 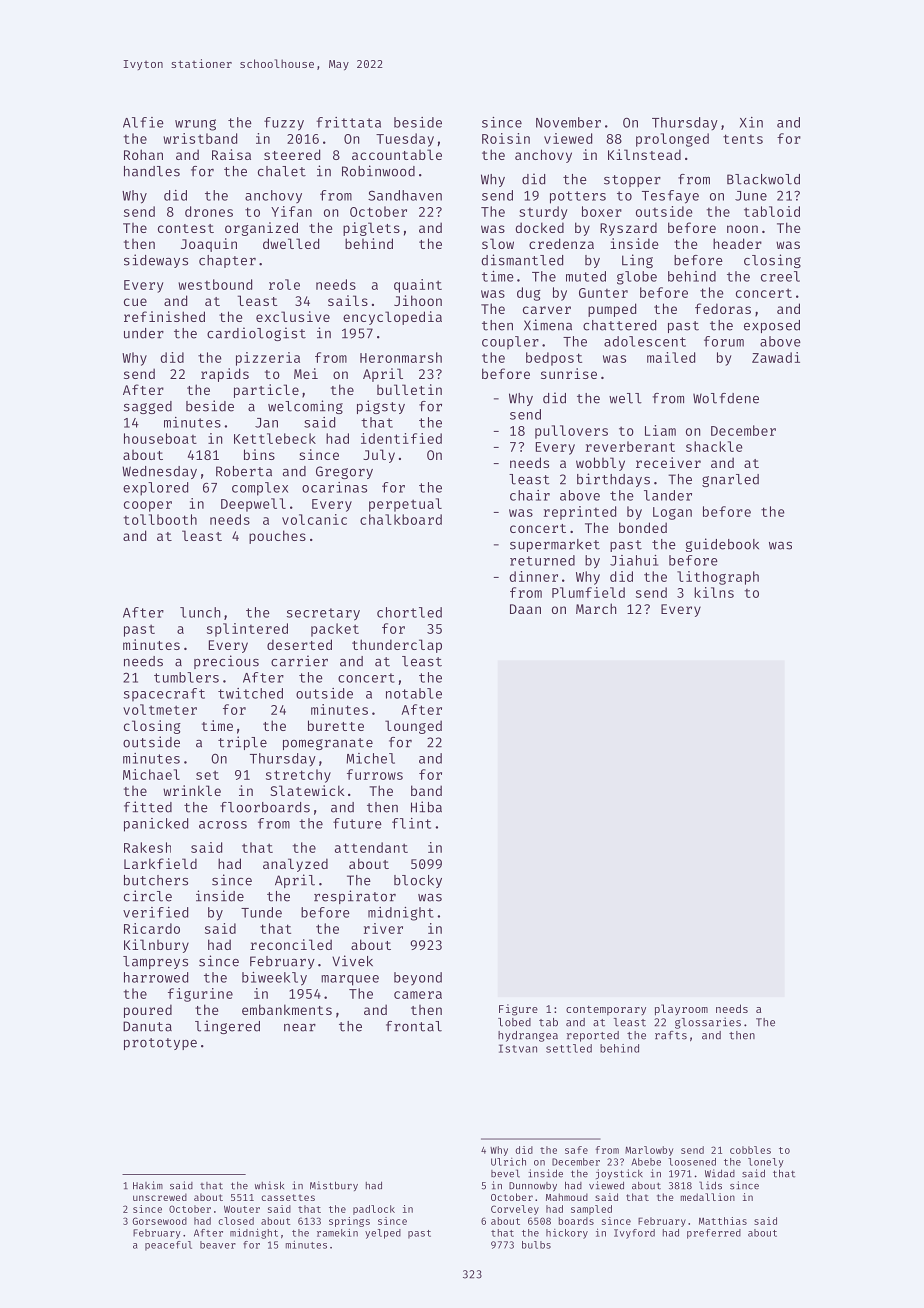 I want to click on pullovers, so click(x=571, y=432).
